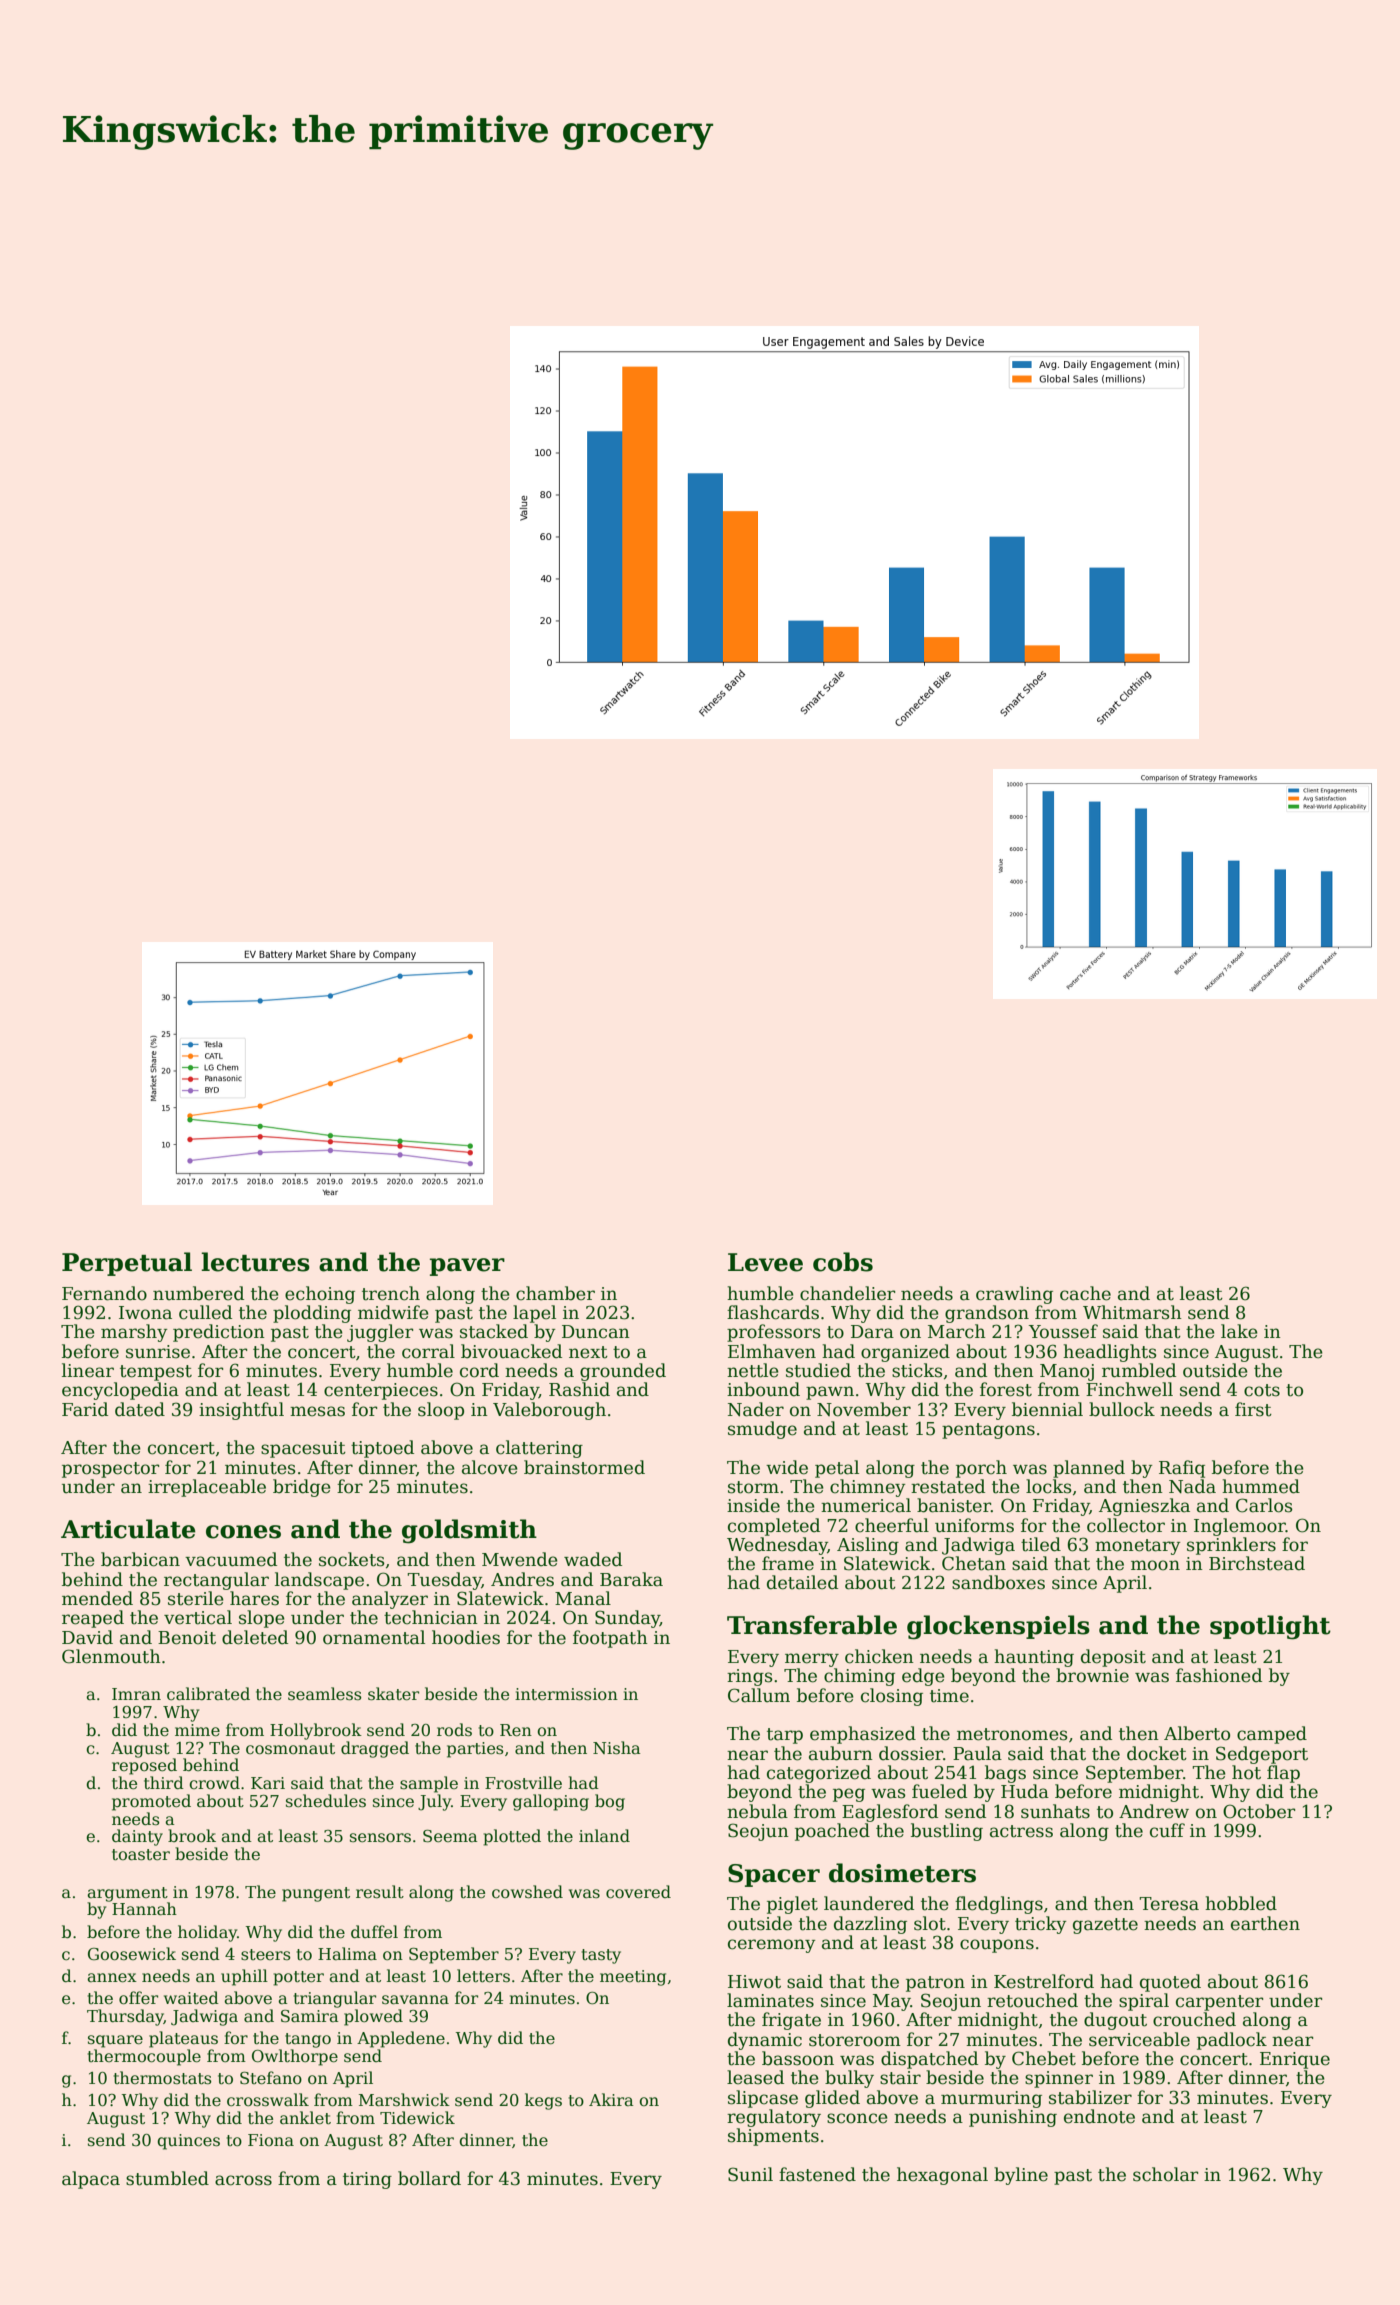 The height and width of the document is (2305, 1400). What do you see at coordinates (566, 1694) in the document?
I see `intermission` at bounding box center [566, 1694].
